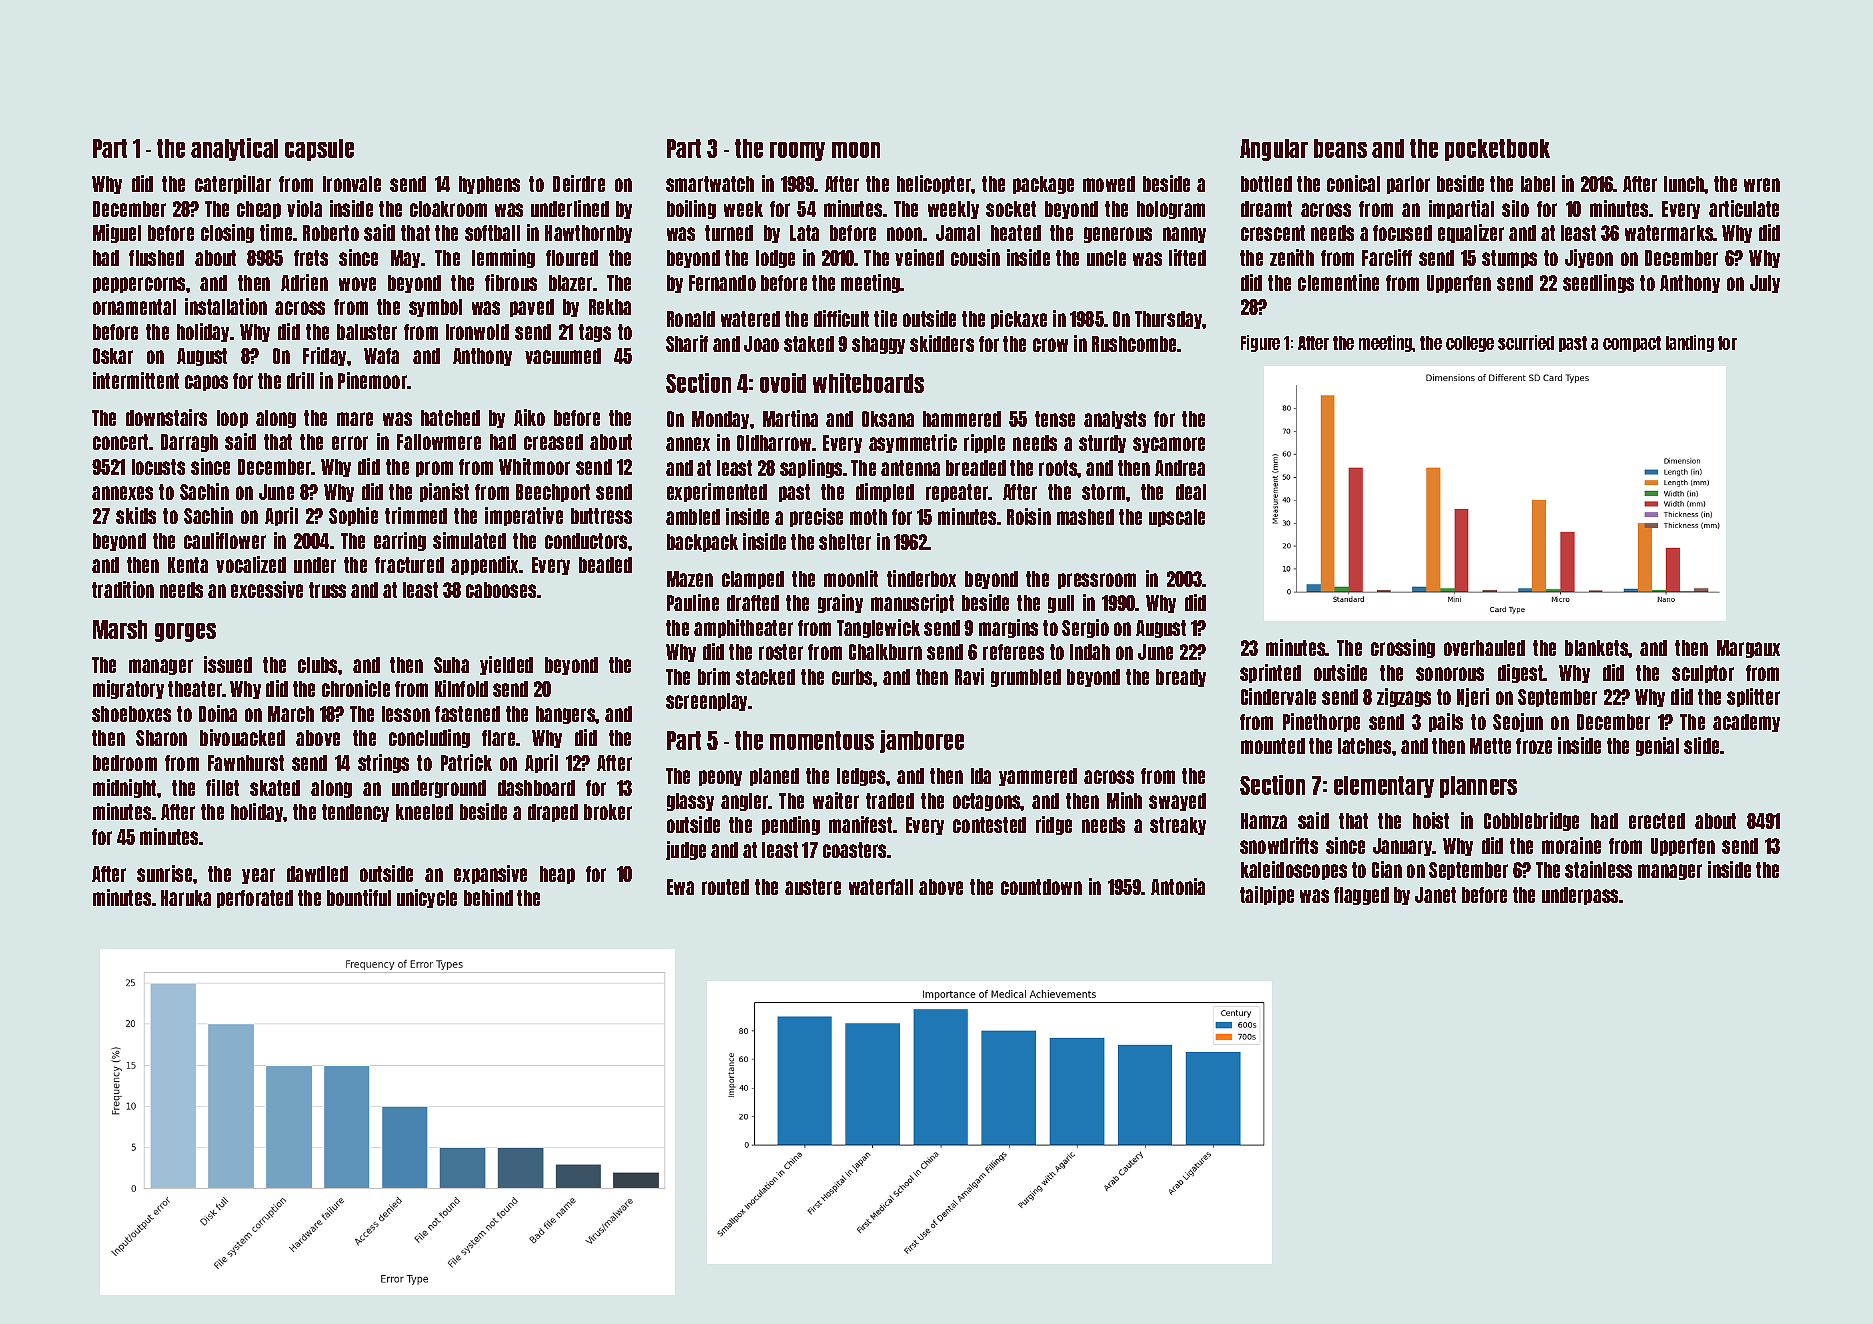 The width and height of the screenshot is (1873, 1324). Describe the element at coordinates (1484, 648) in the screenshot. I see `overhauled` at that location.
